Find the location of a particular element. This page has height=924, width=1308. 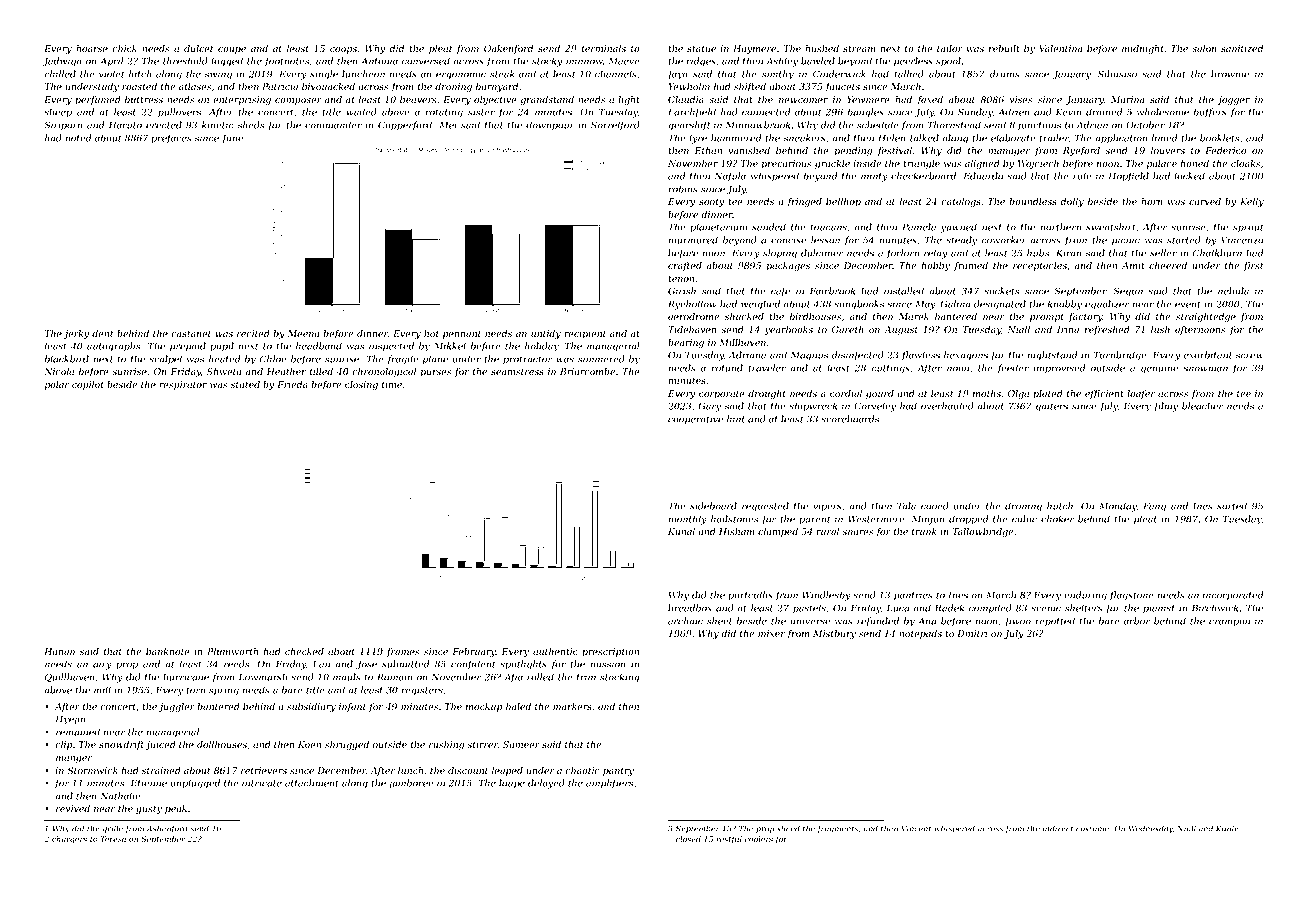

filmy is located at coordinates (1166, 407).
